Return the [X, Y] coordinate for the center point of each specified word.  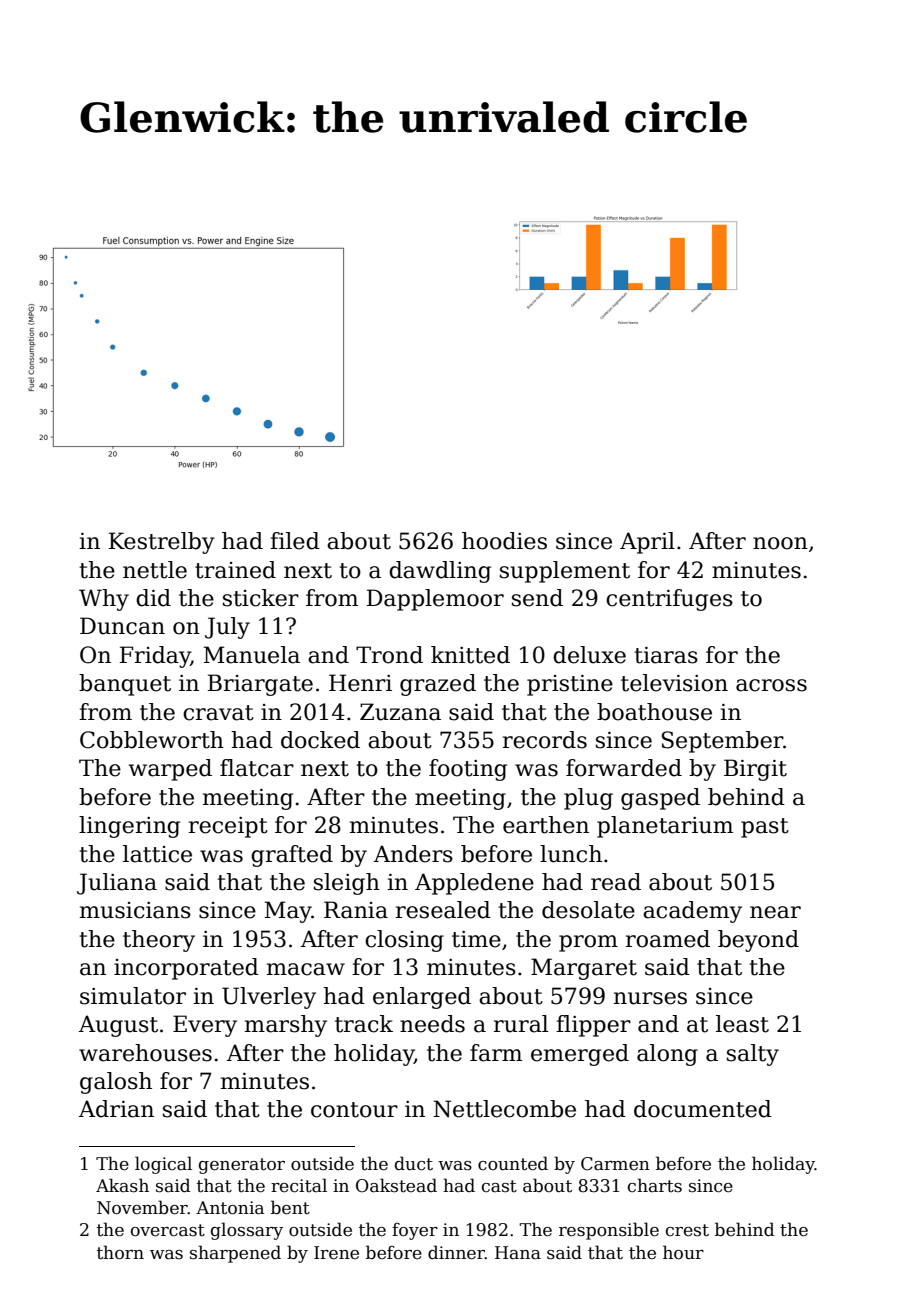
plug [588, 799]
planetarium [665, 827]
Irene [336, 1253]
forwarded [624, 768]
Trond [389, 655]
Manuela [252, 655]
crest [687, 1230]
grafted [292, 856]
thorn [120, 1252]
